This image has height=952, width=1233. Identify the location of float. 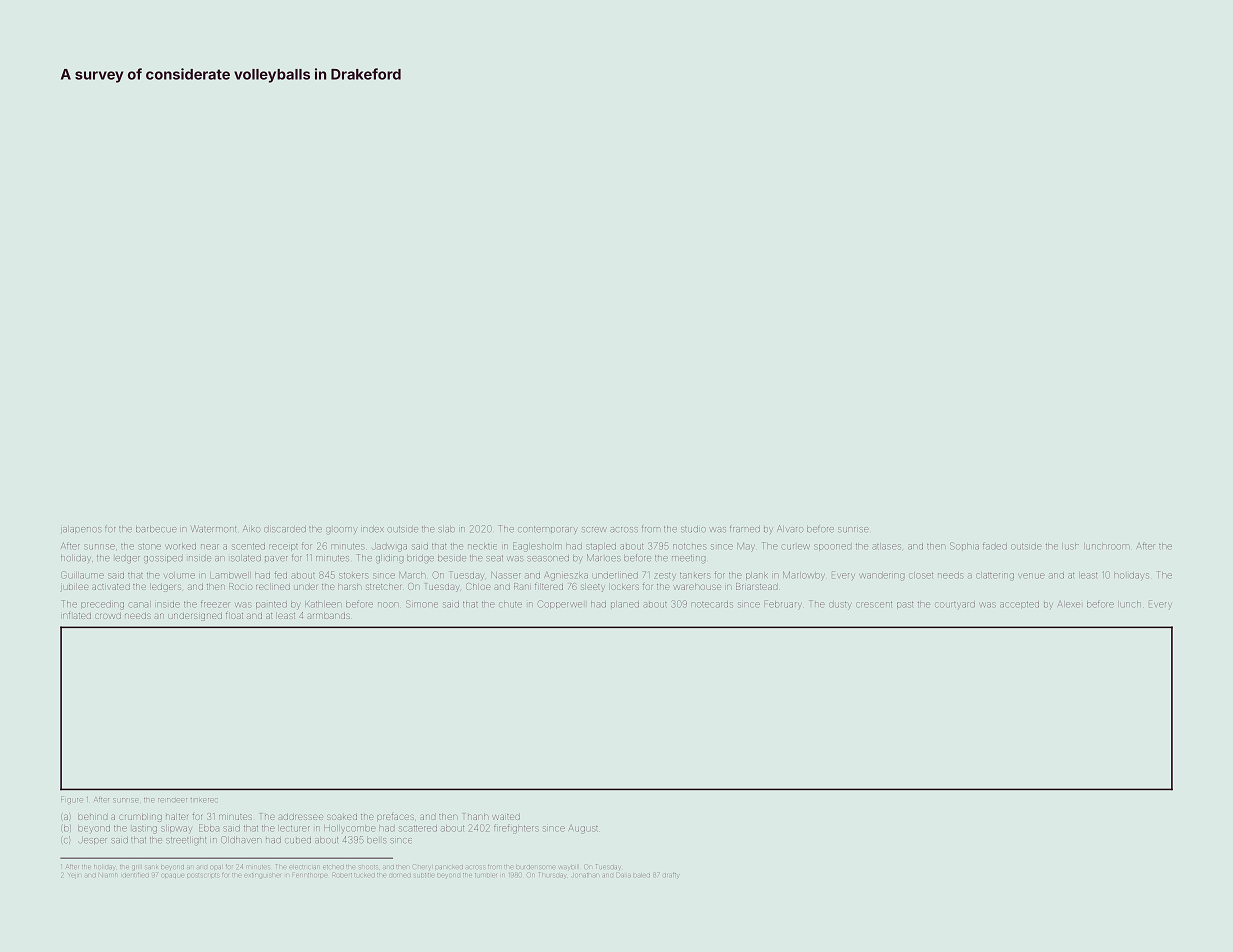
(234, 616).
